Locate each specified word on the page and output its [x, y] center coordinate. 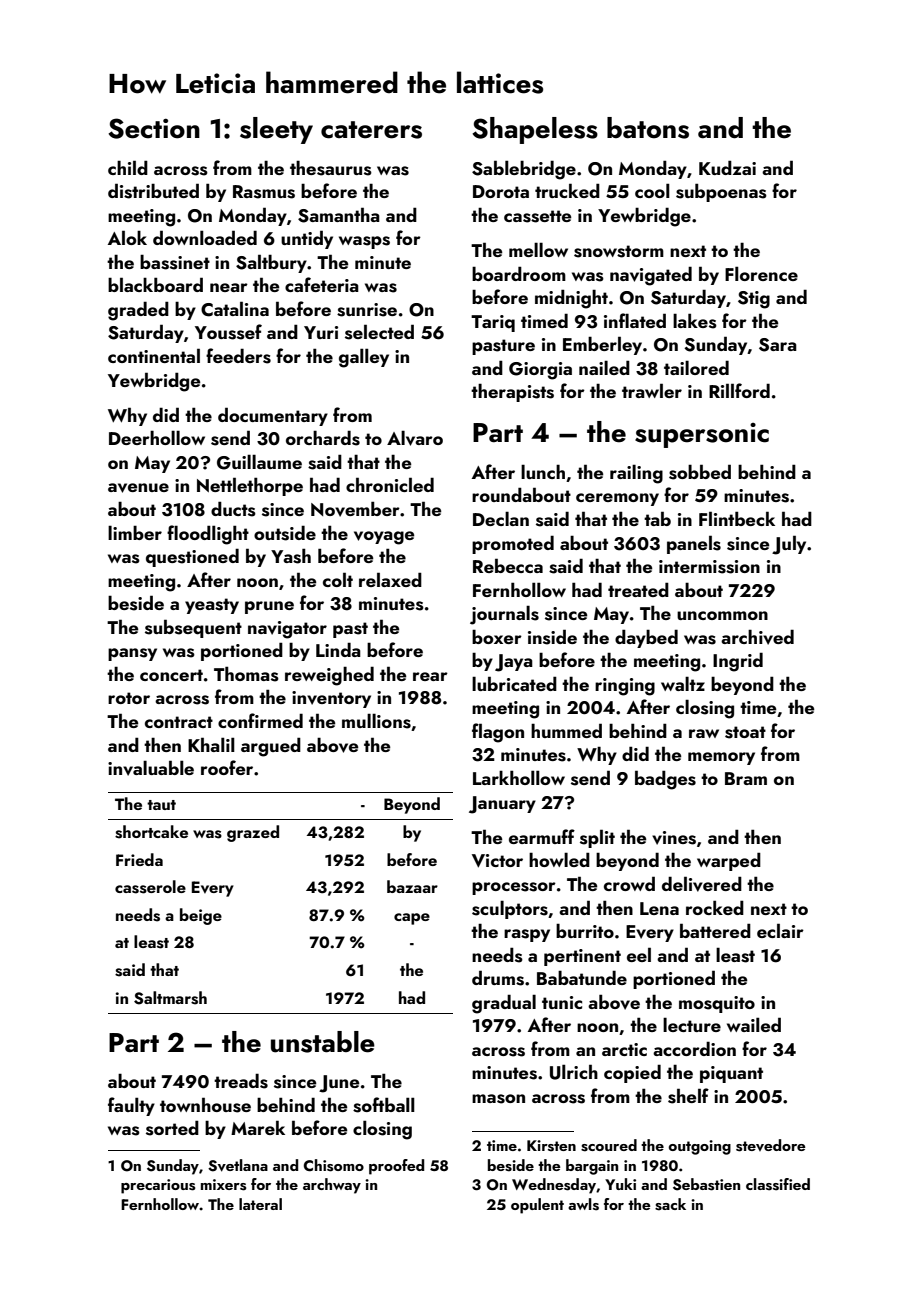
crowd [629, 883]
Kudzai [727, 167]
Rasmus [264, 192]
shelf [688, 1096]
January [502, 805]
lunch [543, 471]
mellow [538, 249]
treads [241, 1081]
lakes [695, 321]
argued [271, 747]
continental [154, 355]
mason [498, 1099]
